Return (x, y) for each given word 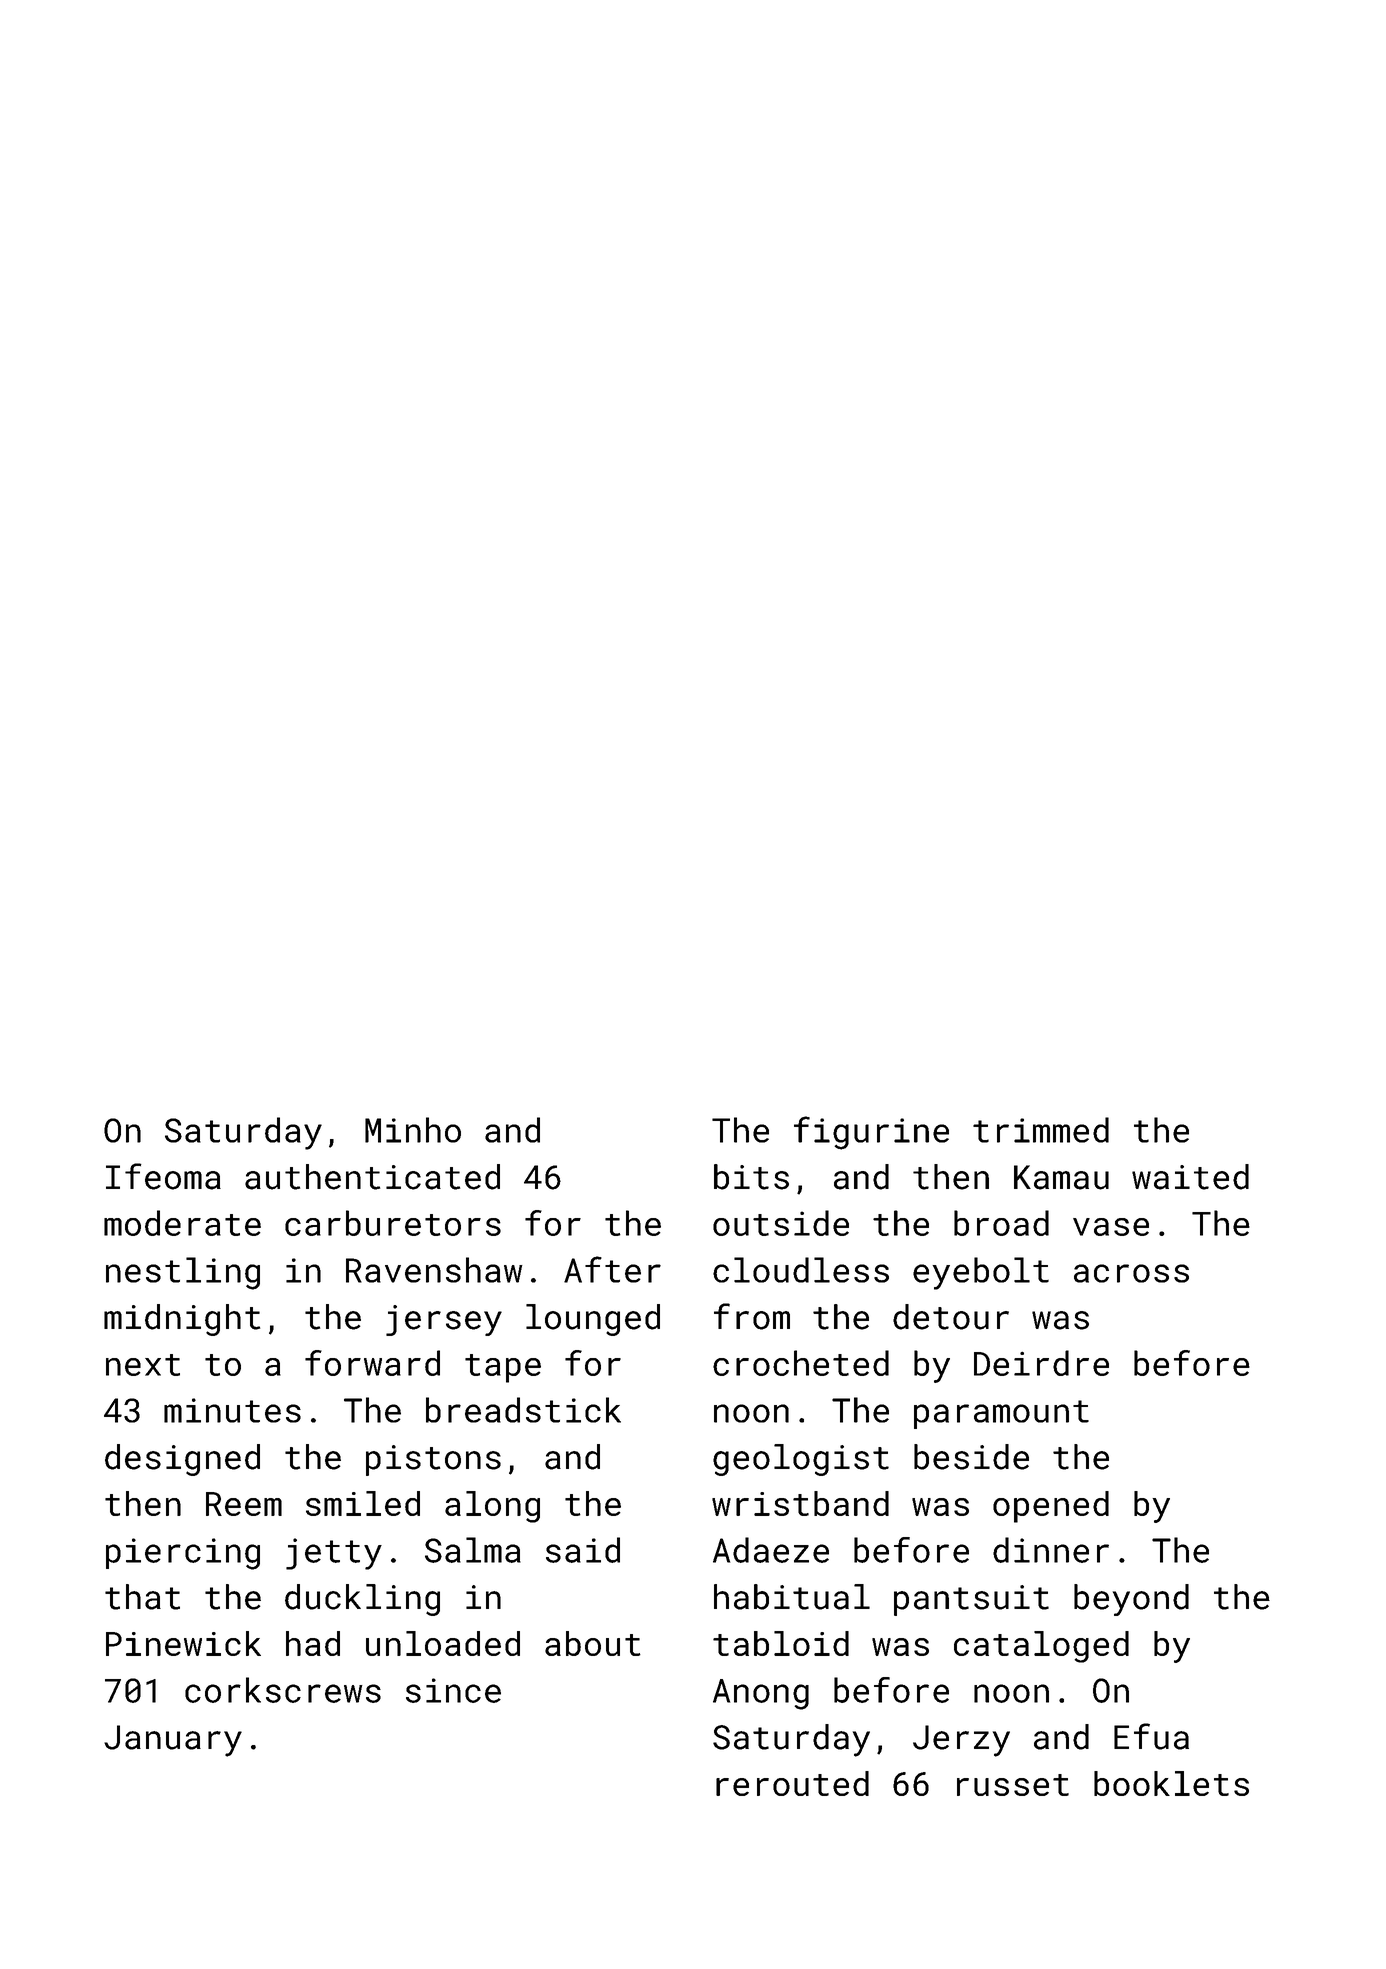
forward (372, 1363)
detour (951, 1317)
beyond (1131, 1600)
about (593, 1643)
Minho (413, 1130)
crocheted (801, 1363)
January (173, 1741)
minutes (232, 1410)
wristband (800, 1503)
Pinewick (183, 1643)
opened (1051, 1507)
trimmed (1041, 1130)
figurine (871, 1133)
